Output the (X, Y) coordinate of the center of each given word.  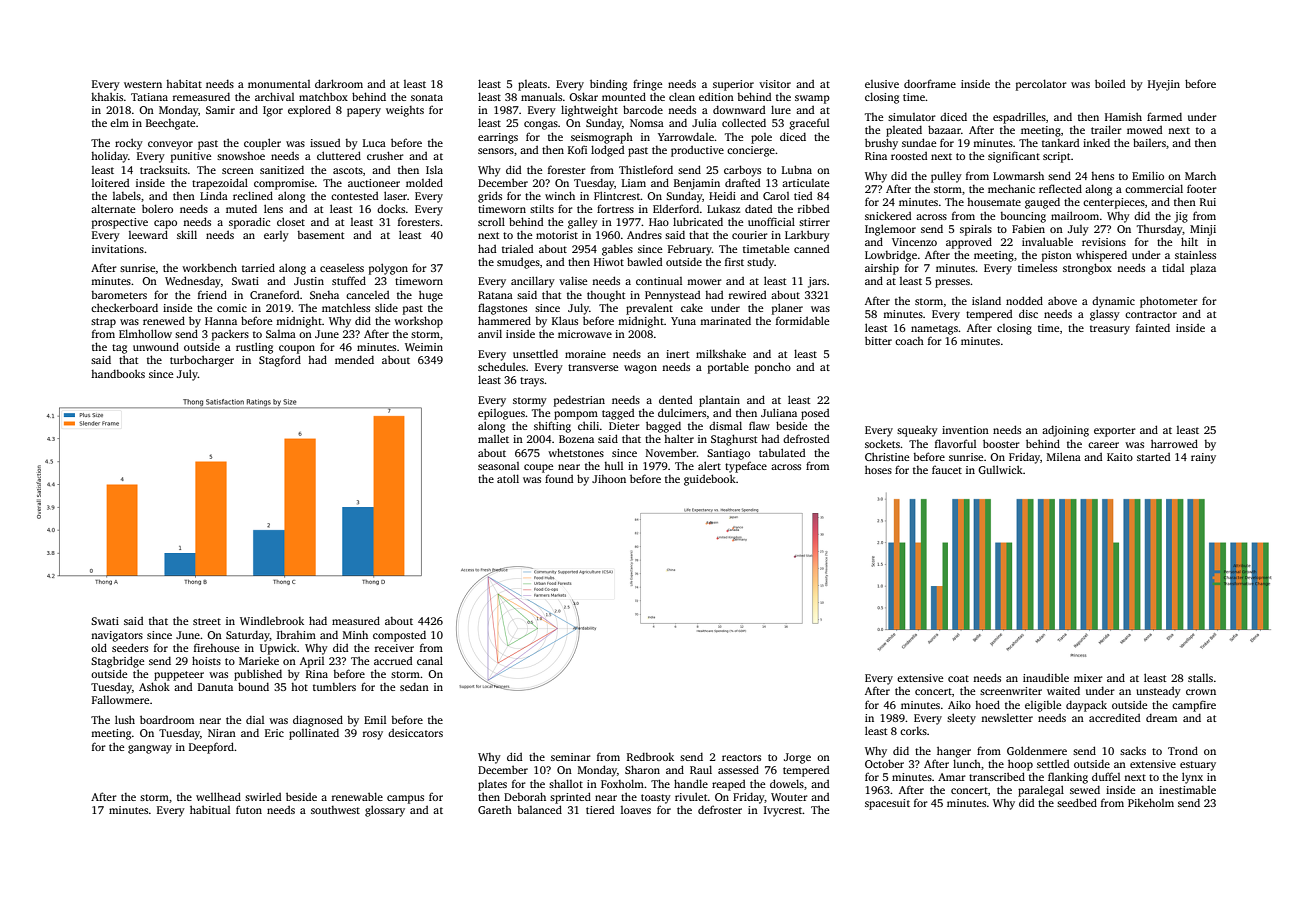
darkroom (339, 83)
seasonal (498, 466)
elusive (882, 84)
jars (817, 282)
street (207, 621)
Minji (1203, 230)
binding (608, 85)
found (559, 478)
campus (405, 799)
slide (386, 307)
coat (958, 678)
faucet (947, 469)
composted (399, 636)
